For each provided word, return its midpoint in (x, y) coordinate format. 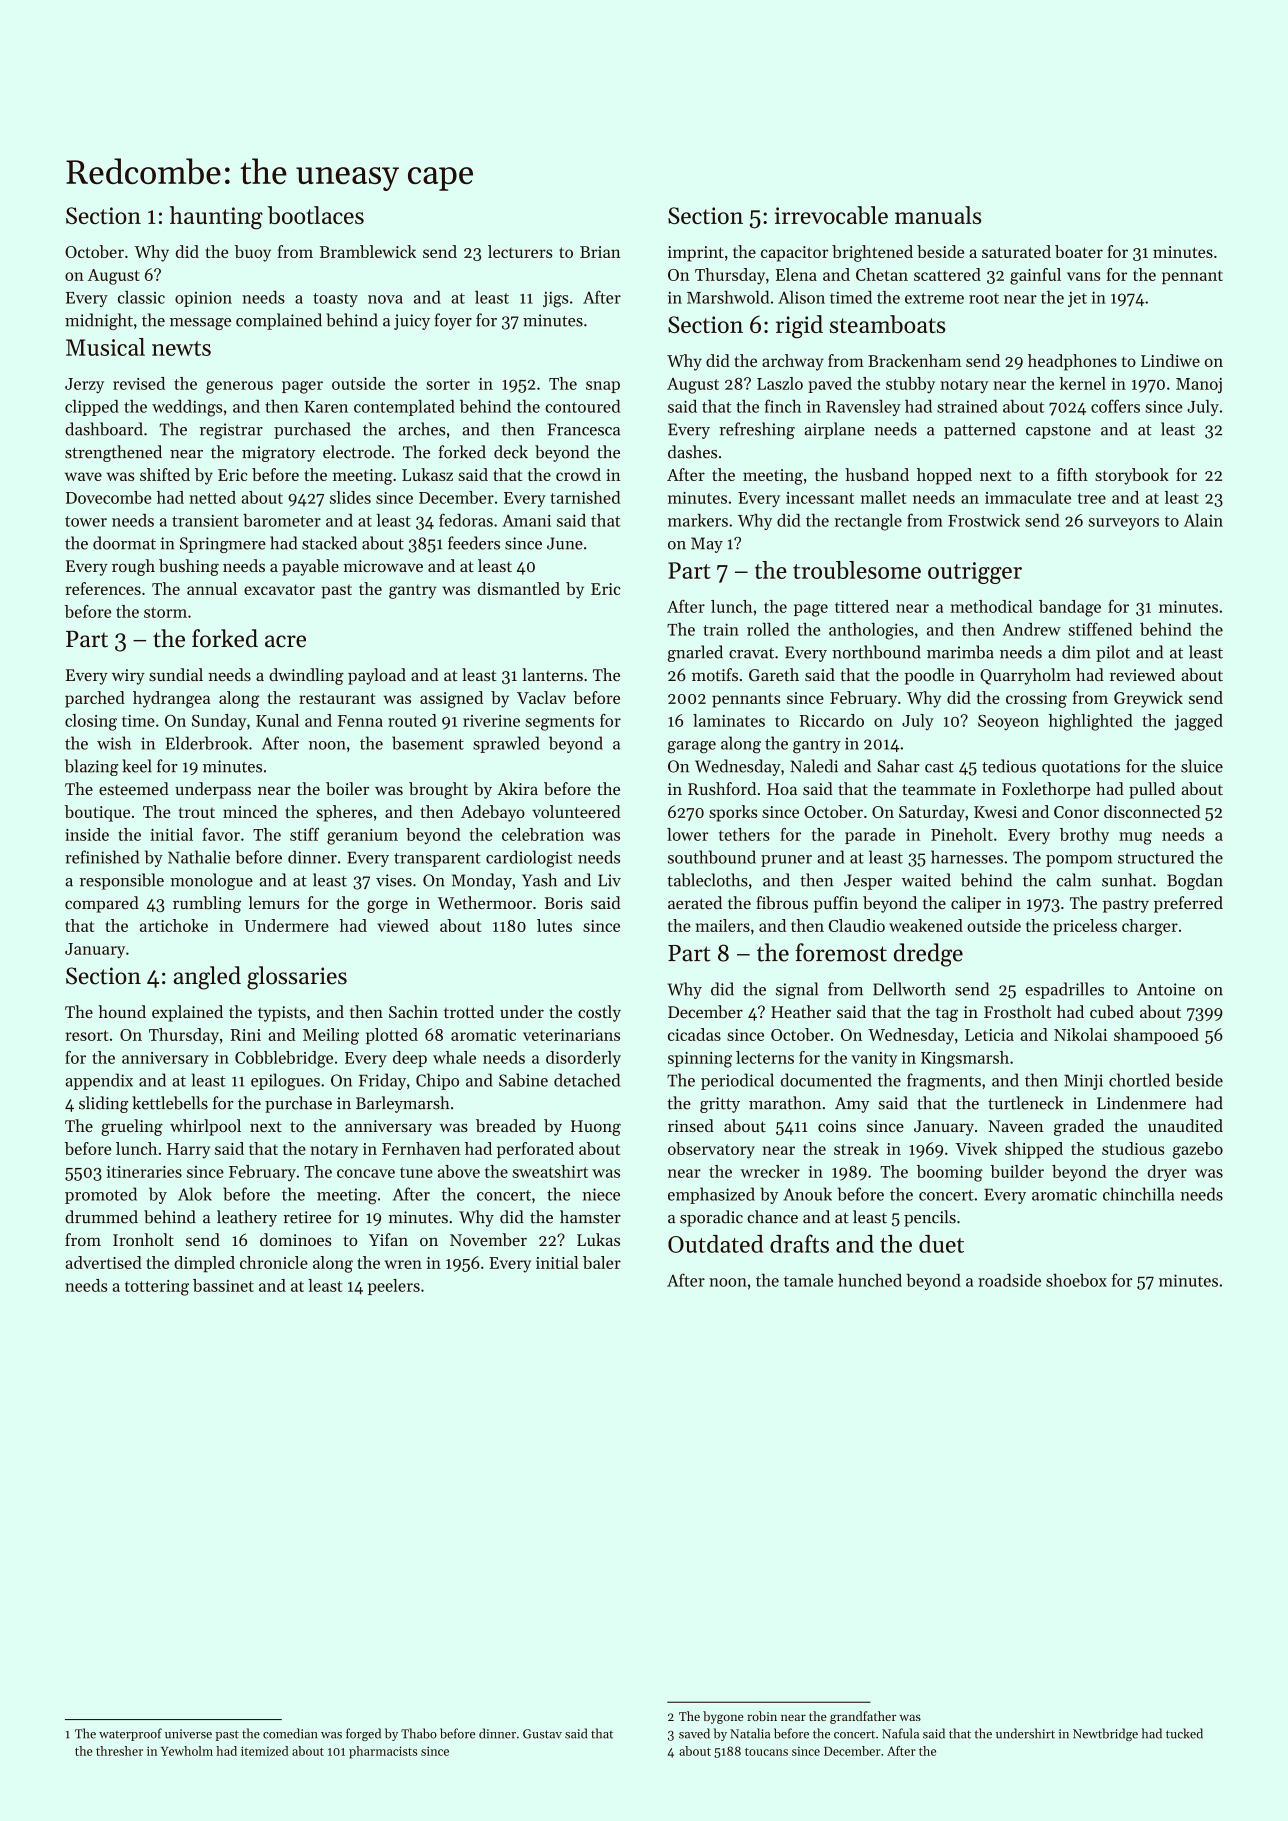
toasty (335, 300)
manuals (938, 215)
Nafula (900, 1733)
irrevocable (831, 215)
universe (188, 1734)
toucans (766, 1752)
